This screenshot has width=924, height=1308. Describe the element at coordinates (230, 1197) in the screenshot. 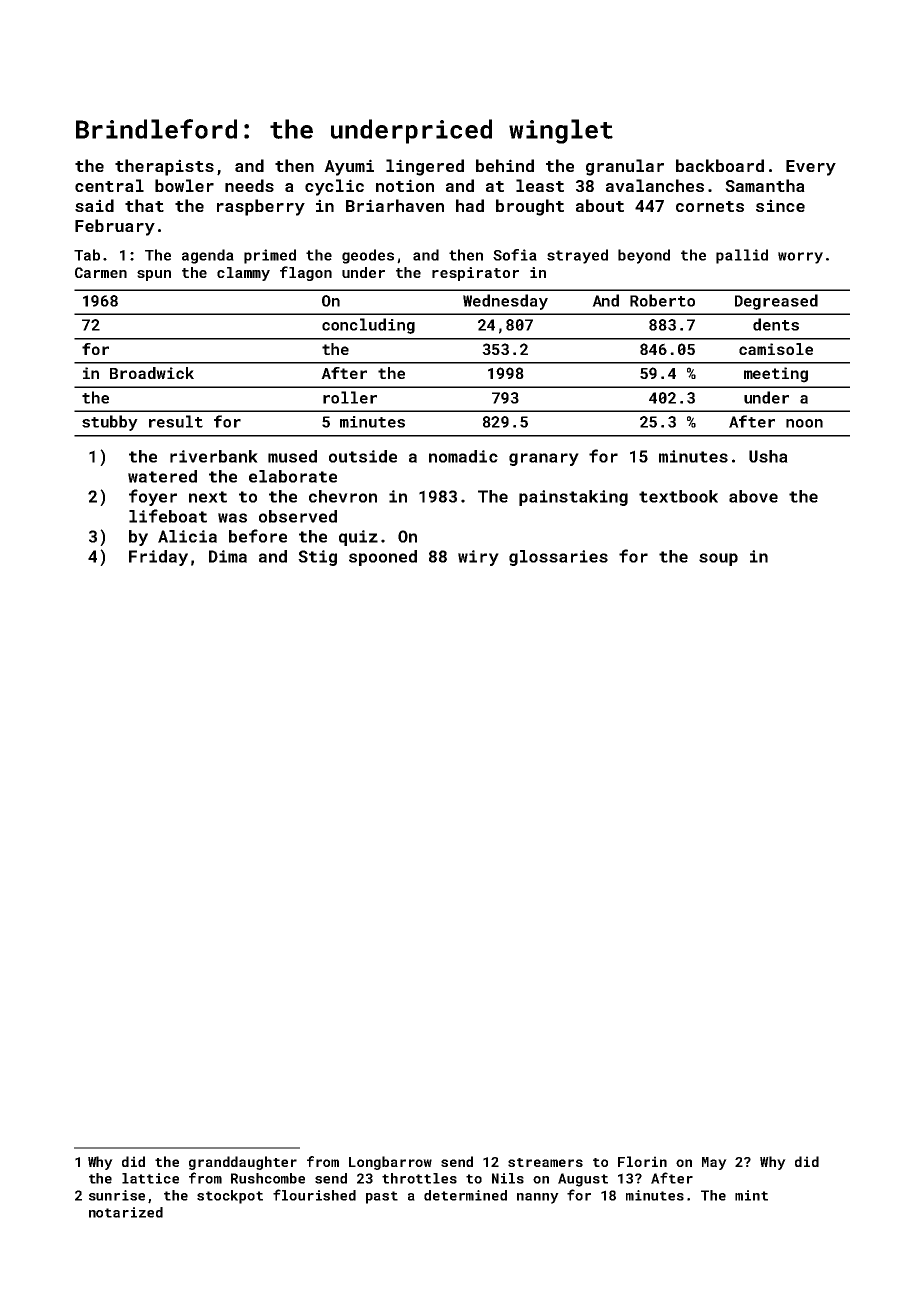

I see `stockpot` at that location.
